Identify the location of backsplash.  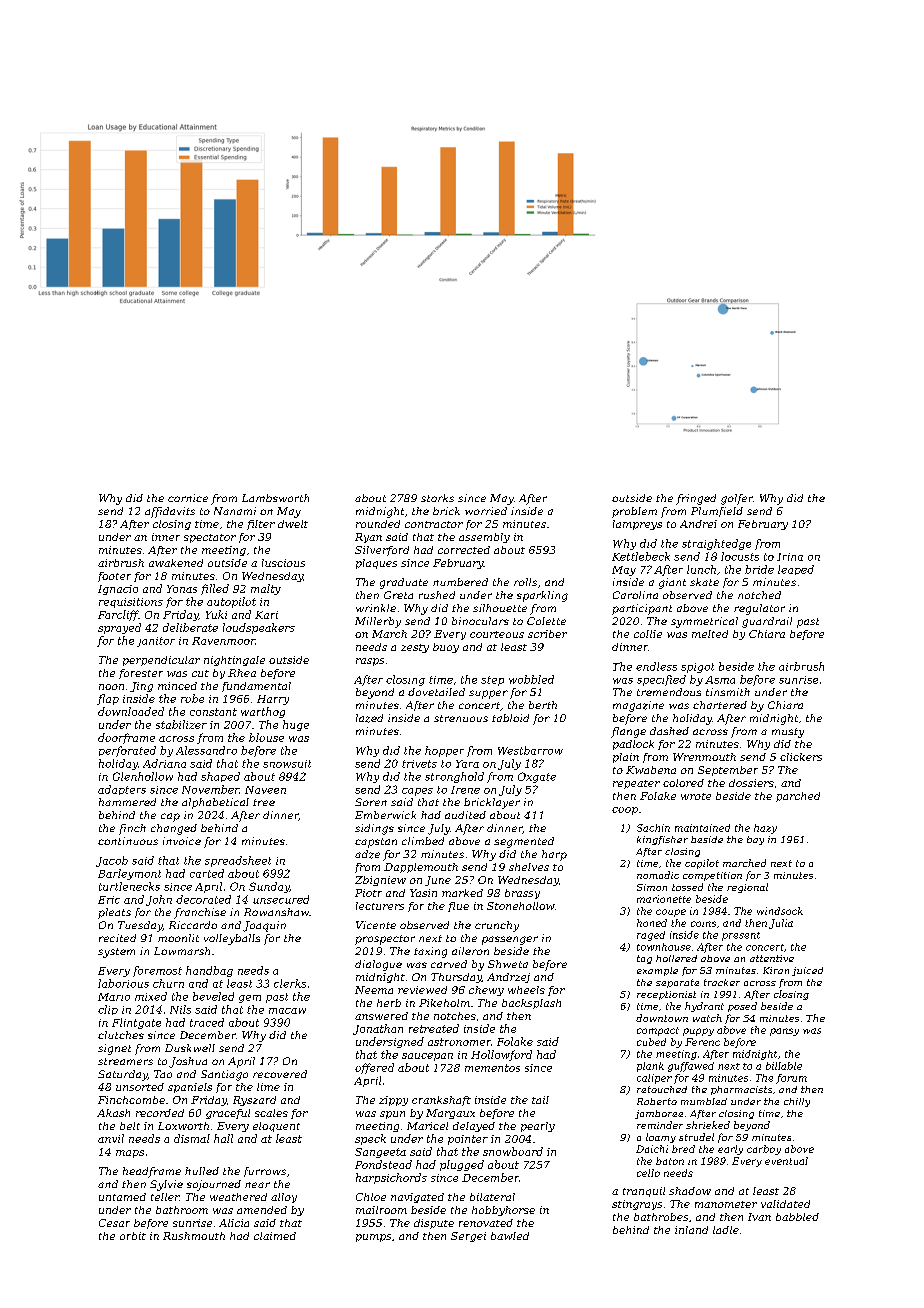
(531, 1004).
